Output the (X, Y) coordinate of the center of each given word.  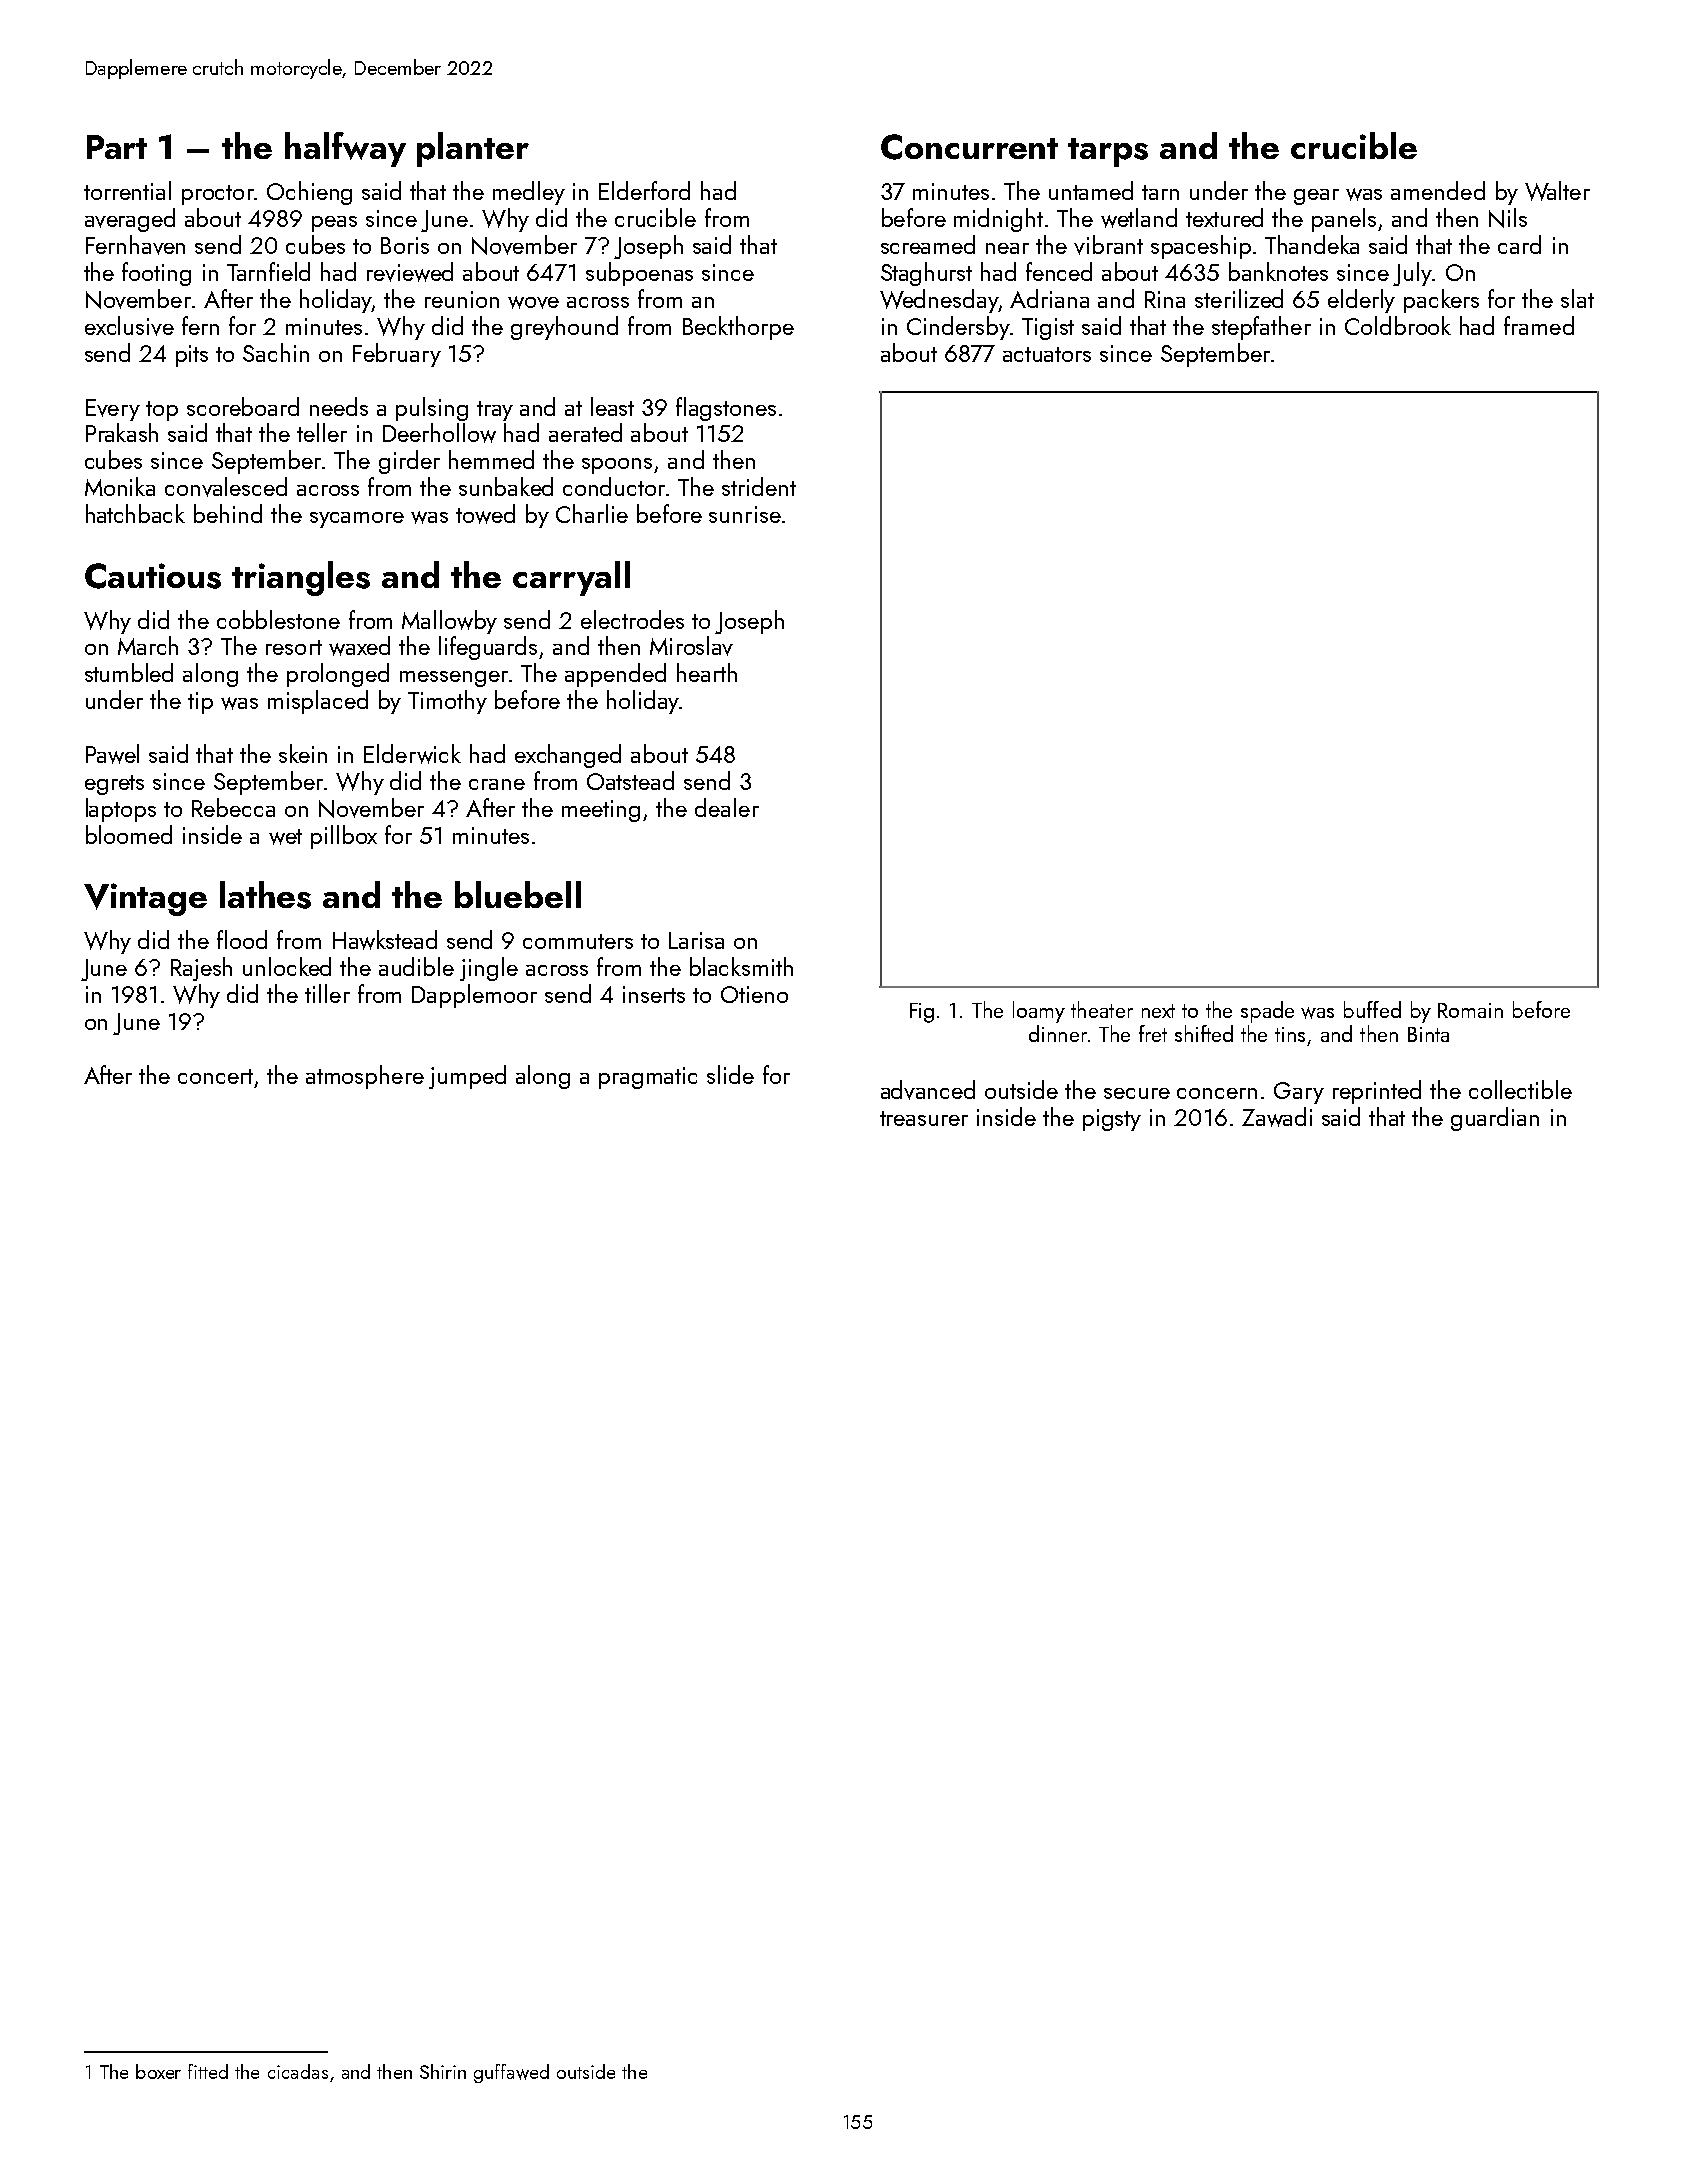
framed (1539, 325)
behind (228, 513)
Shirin (443, 2071)
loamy (1039, 1012)
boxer (158, 2071)
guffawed (511, 2073)
